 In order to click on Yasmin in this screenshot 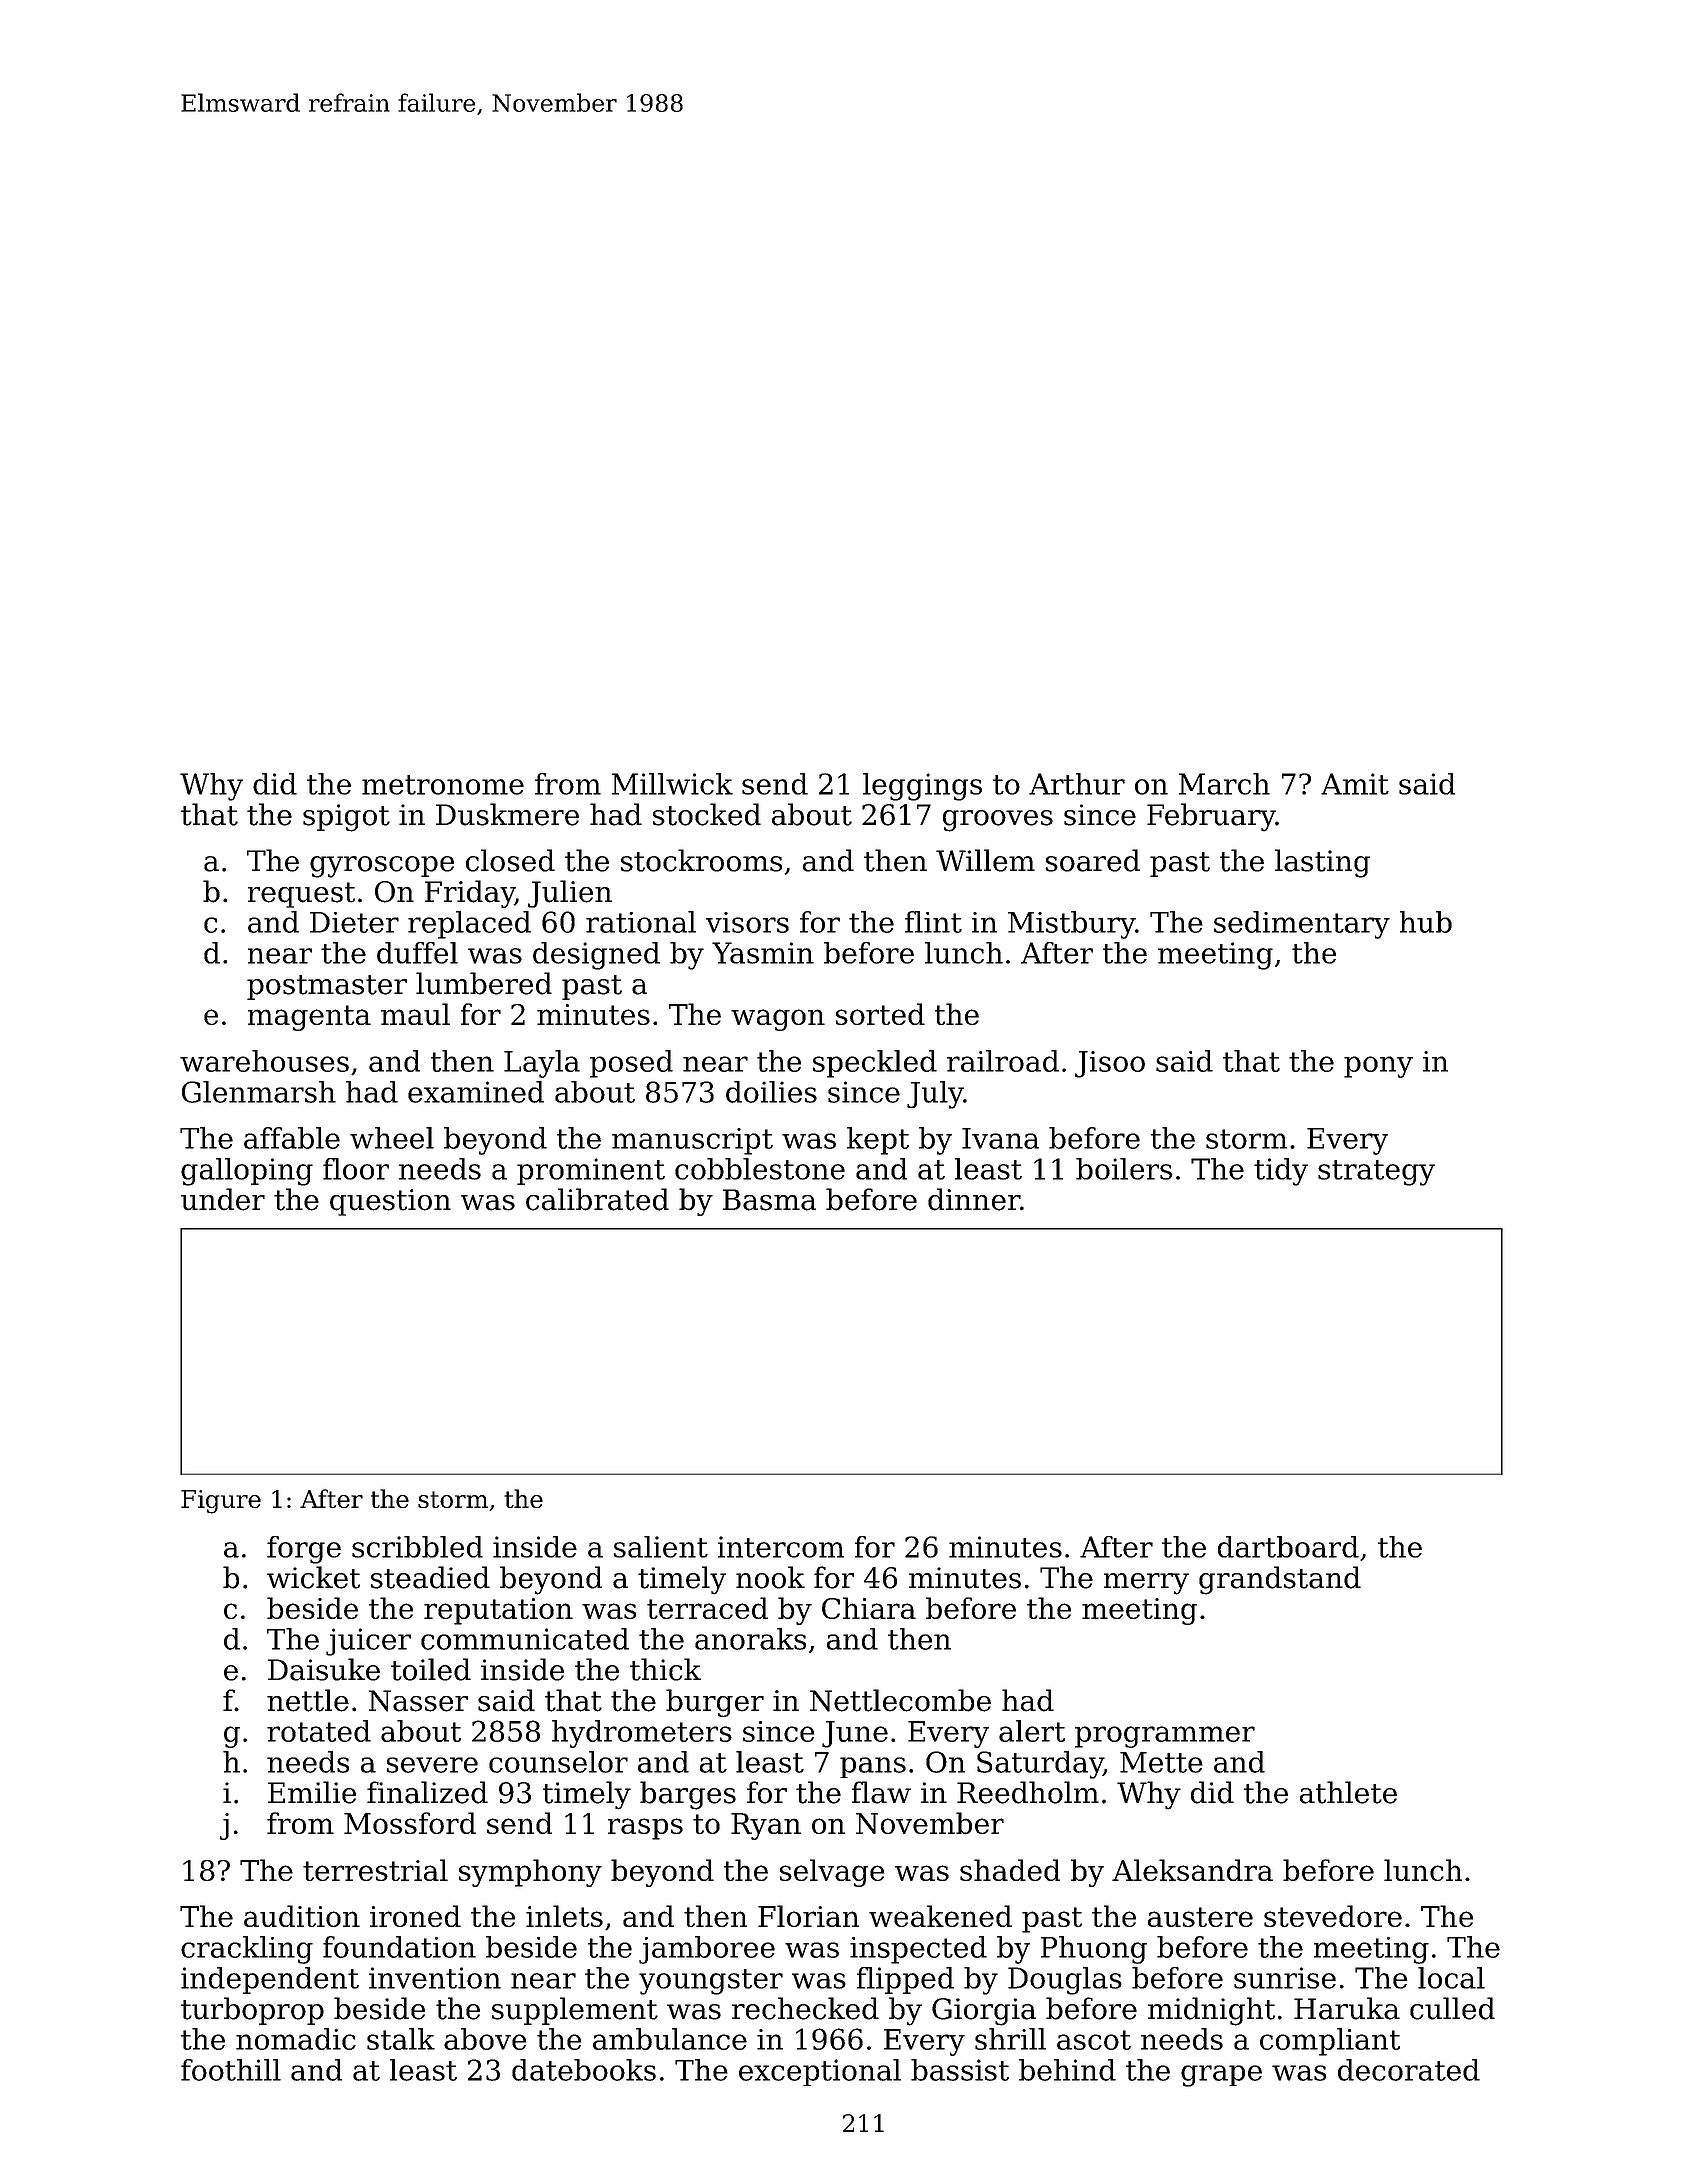, I will do `click(763, 953)`.
